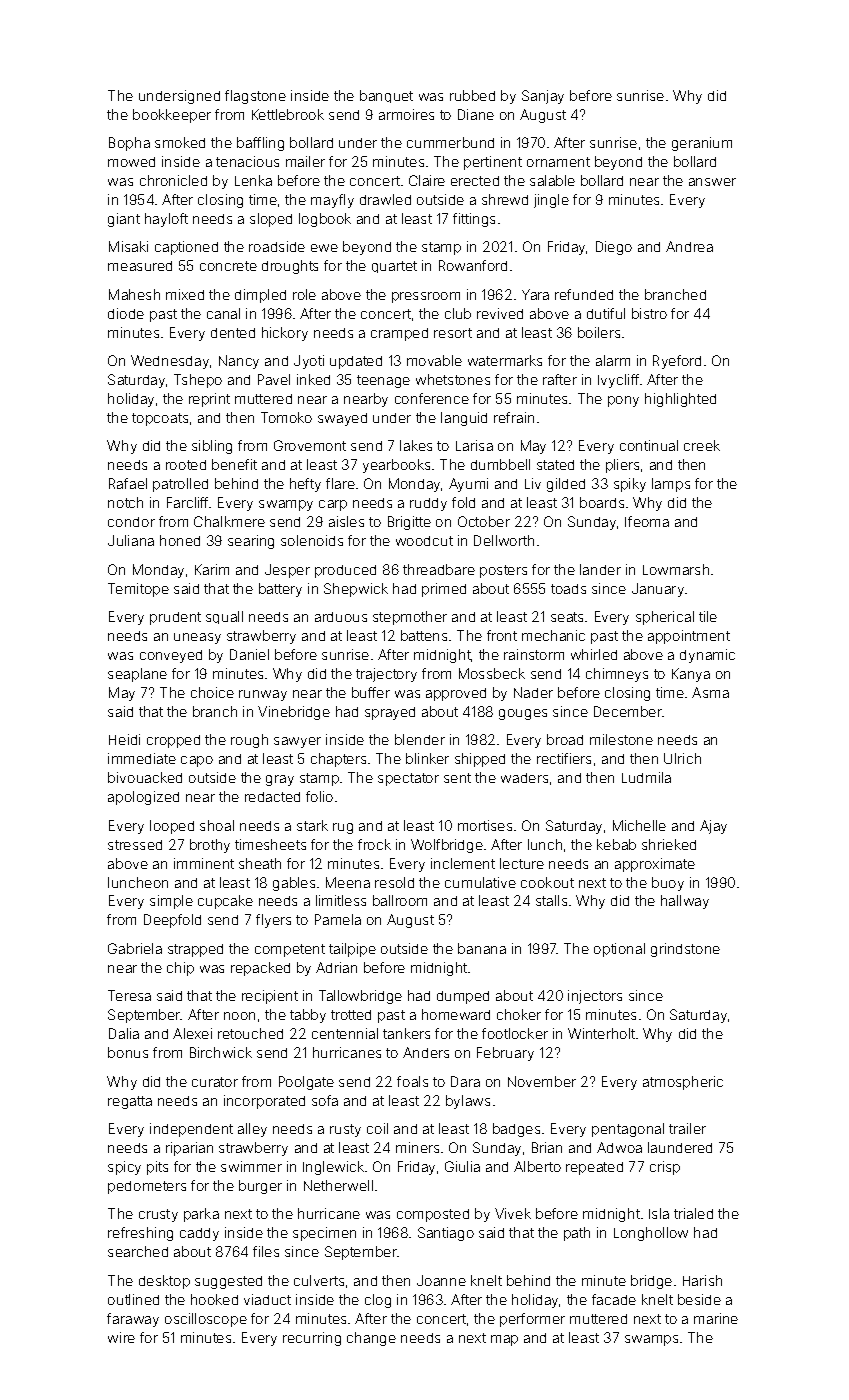 This image has height=1400, width=849. Describe the element at coordinates (135, 948) in the image. I see `Gabriela` at that location.
